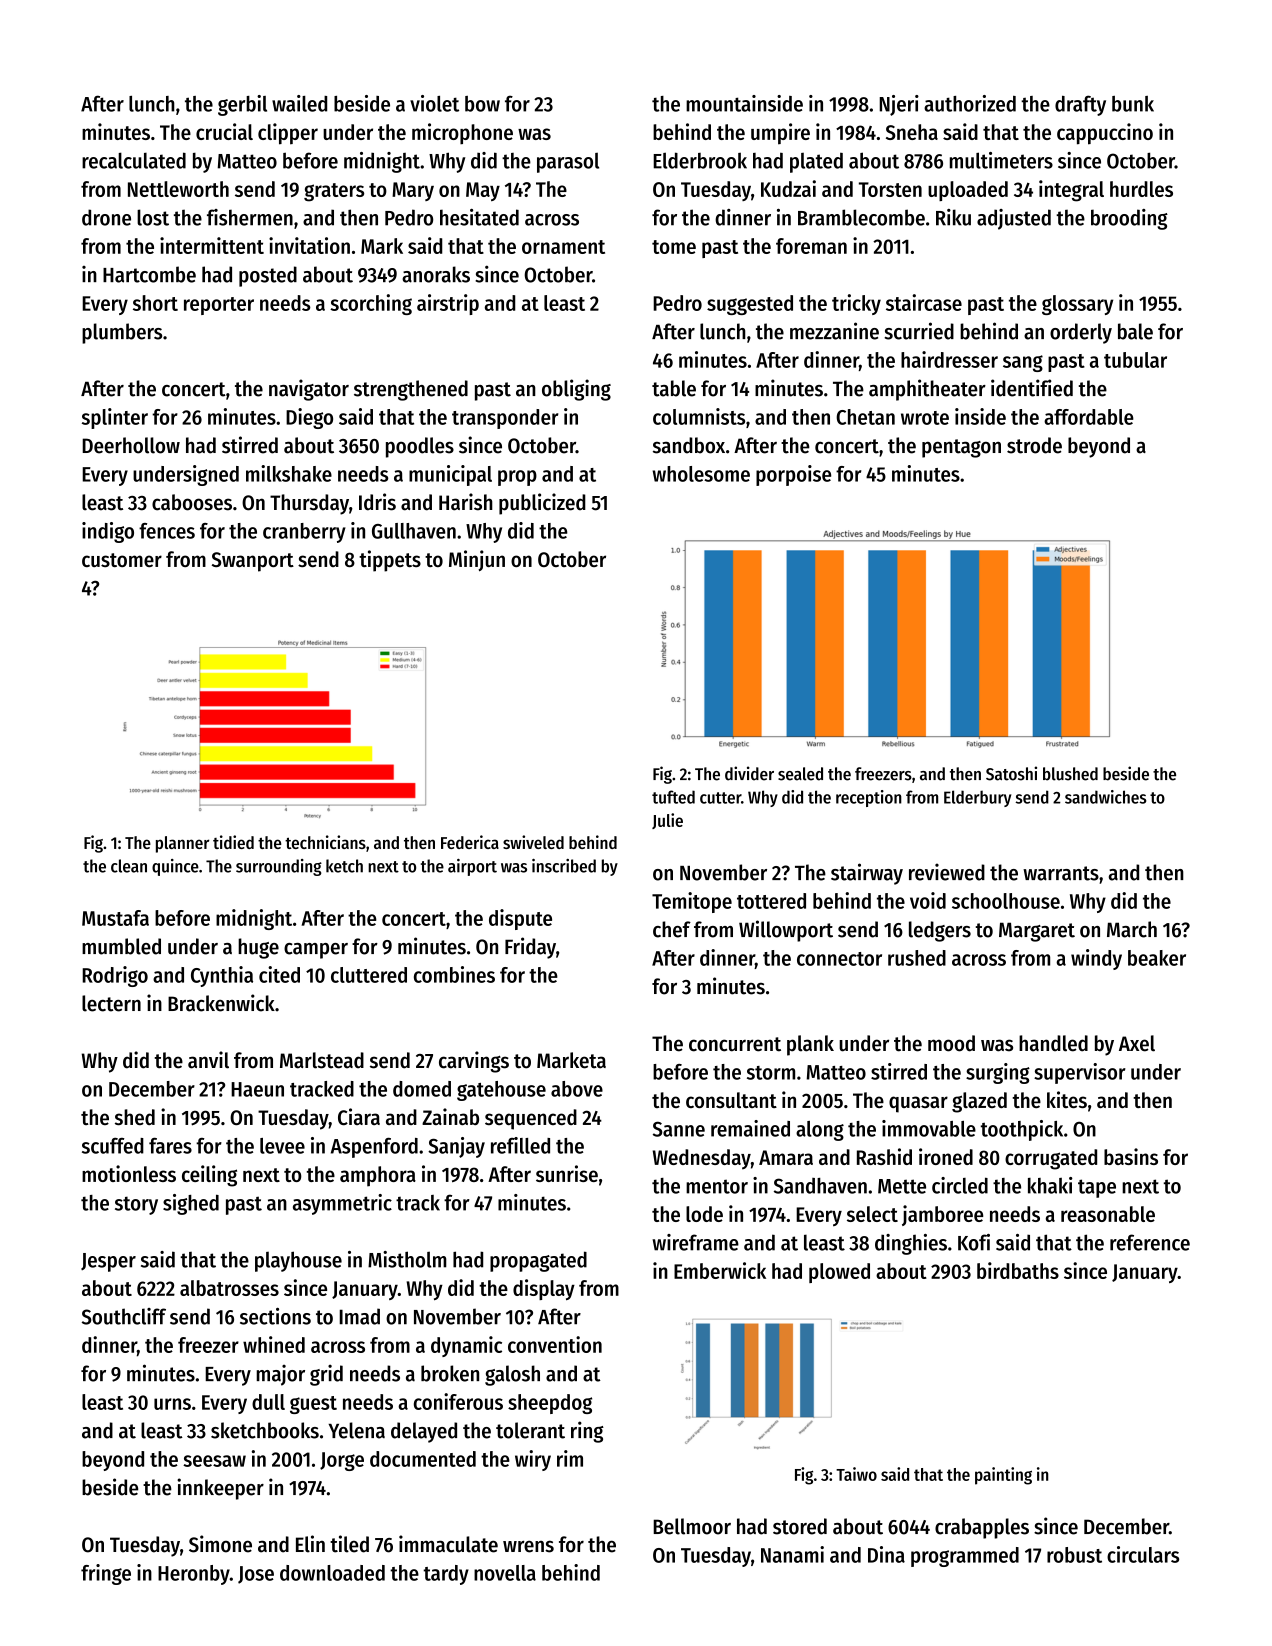 The width and height of the screenshot is (1272, 1646). I want to click on circulars, so click(1143, 1554).
